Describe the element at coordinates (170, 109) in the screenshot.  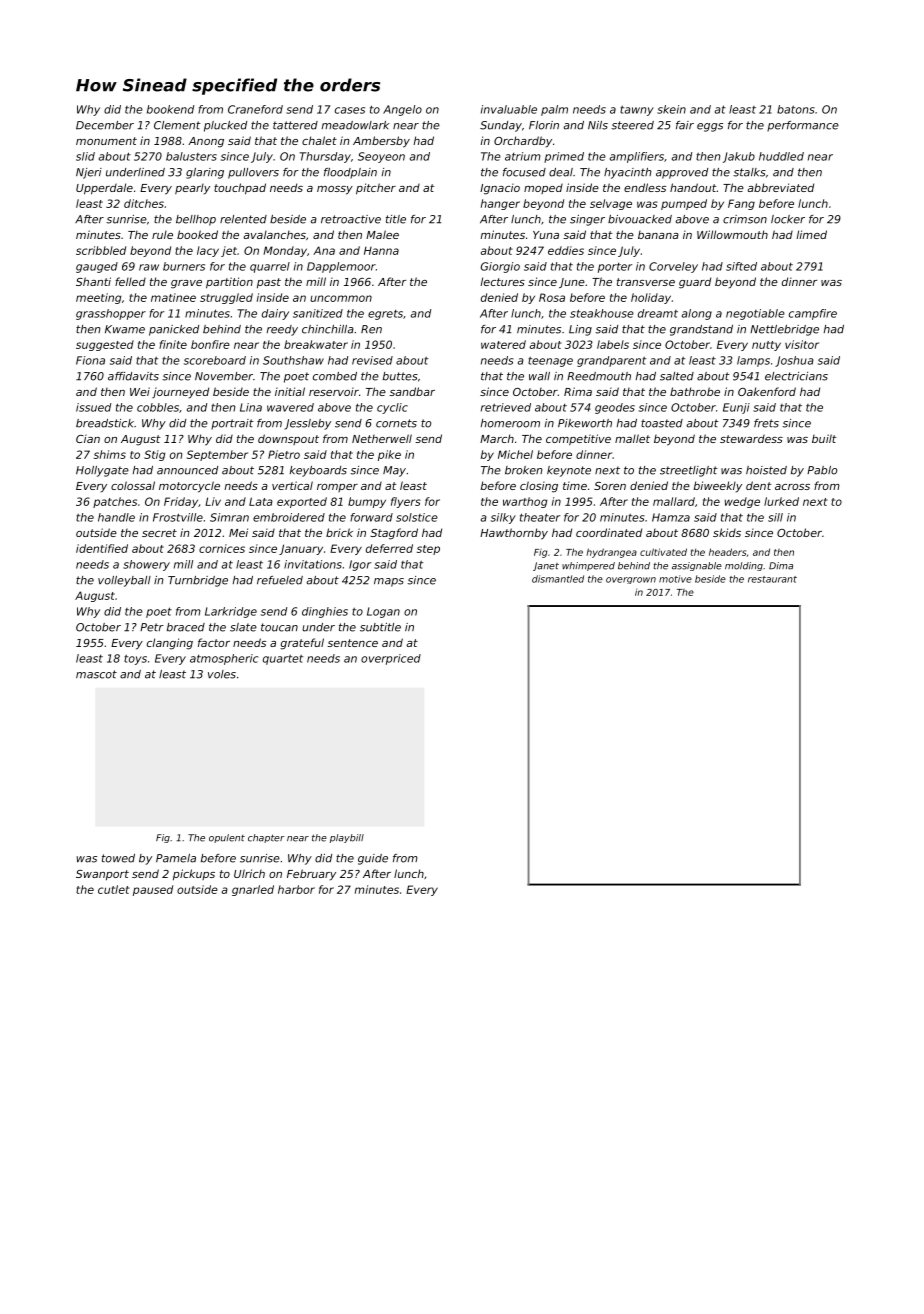
I see `bookend` at that location.
